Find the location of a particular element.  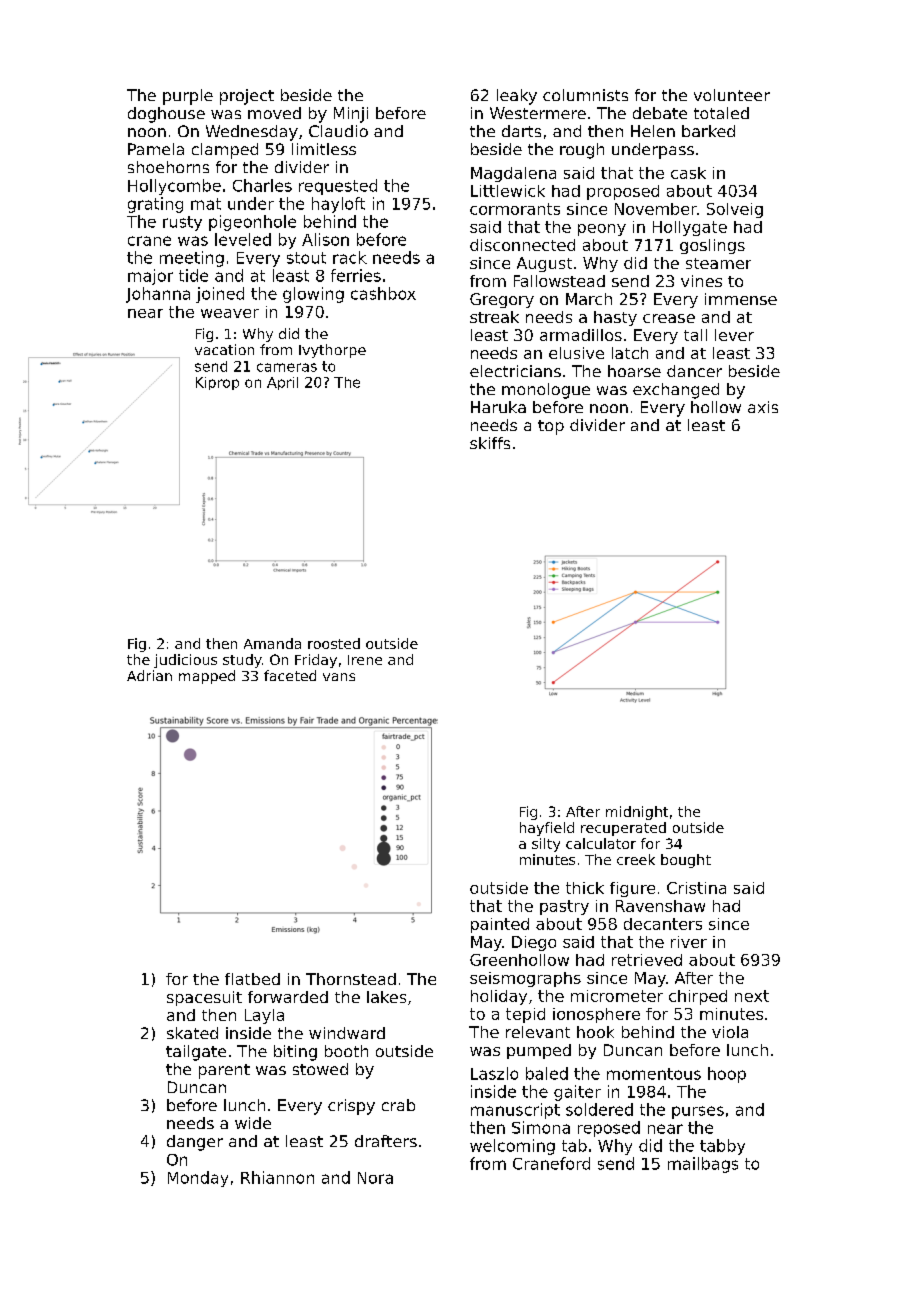

volunteer is located at coordinates (732, 95).
